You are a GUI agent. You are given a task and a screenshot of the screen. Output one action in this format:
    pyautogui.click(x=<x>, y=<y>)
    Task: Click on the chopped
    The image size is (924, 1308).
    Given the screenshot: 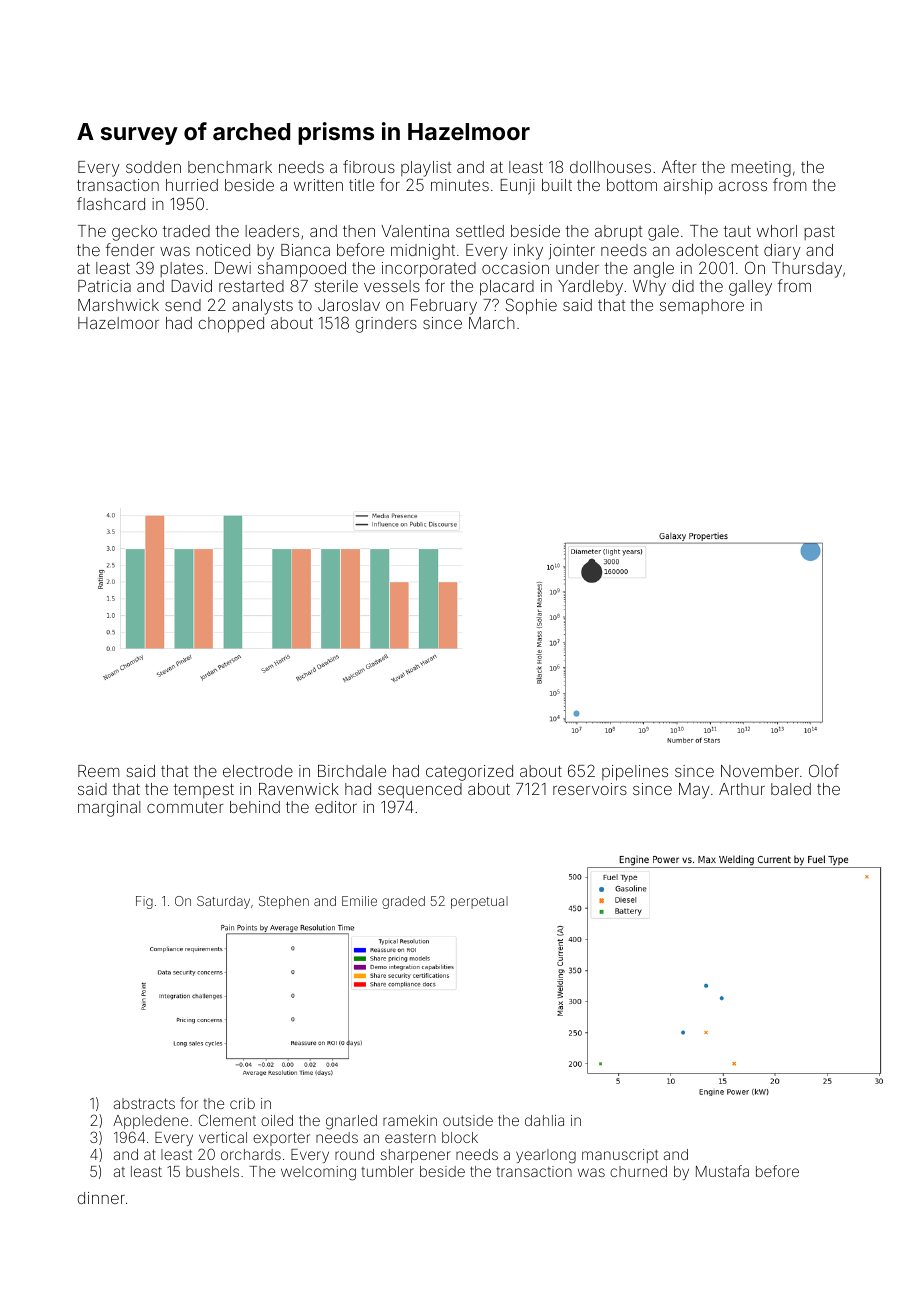 What is the action you would take?
    pyautogui.click(x=231, y=325)
